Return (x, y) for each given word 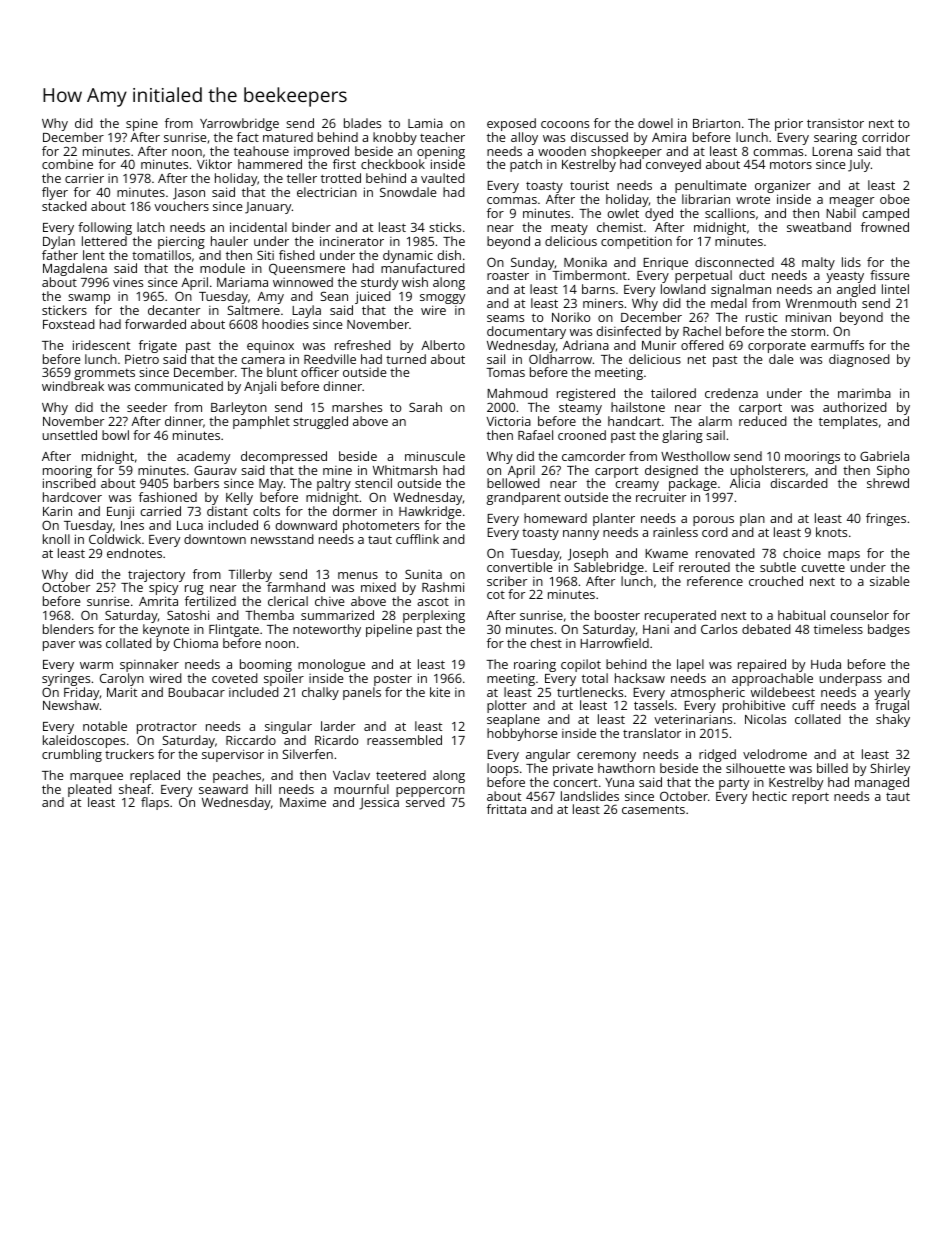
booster (617, 615)
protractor (167, 728)
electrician (327, 192)
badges (889, 630)
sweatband (819, 227)
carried (160, 511)
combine (67, 164)
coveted (235, 678)
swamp (89, 299)
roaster (508, 276)
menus (358, 575)
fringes (886, 519)
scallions (730, 213)
